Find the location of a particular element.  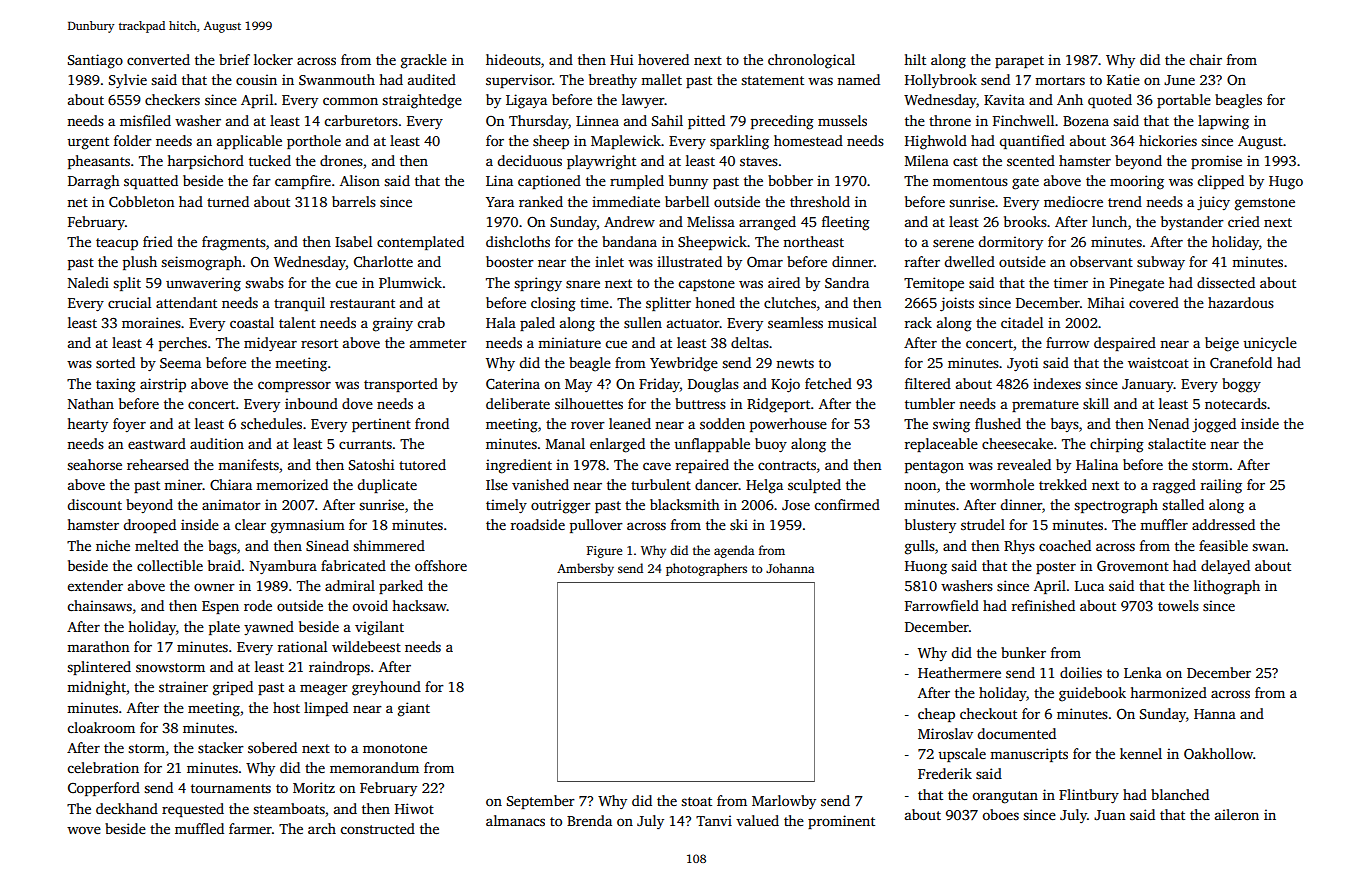

chronological is located at coordinates (811, 61).
